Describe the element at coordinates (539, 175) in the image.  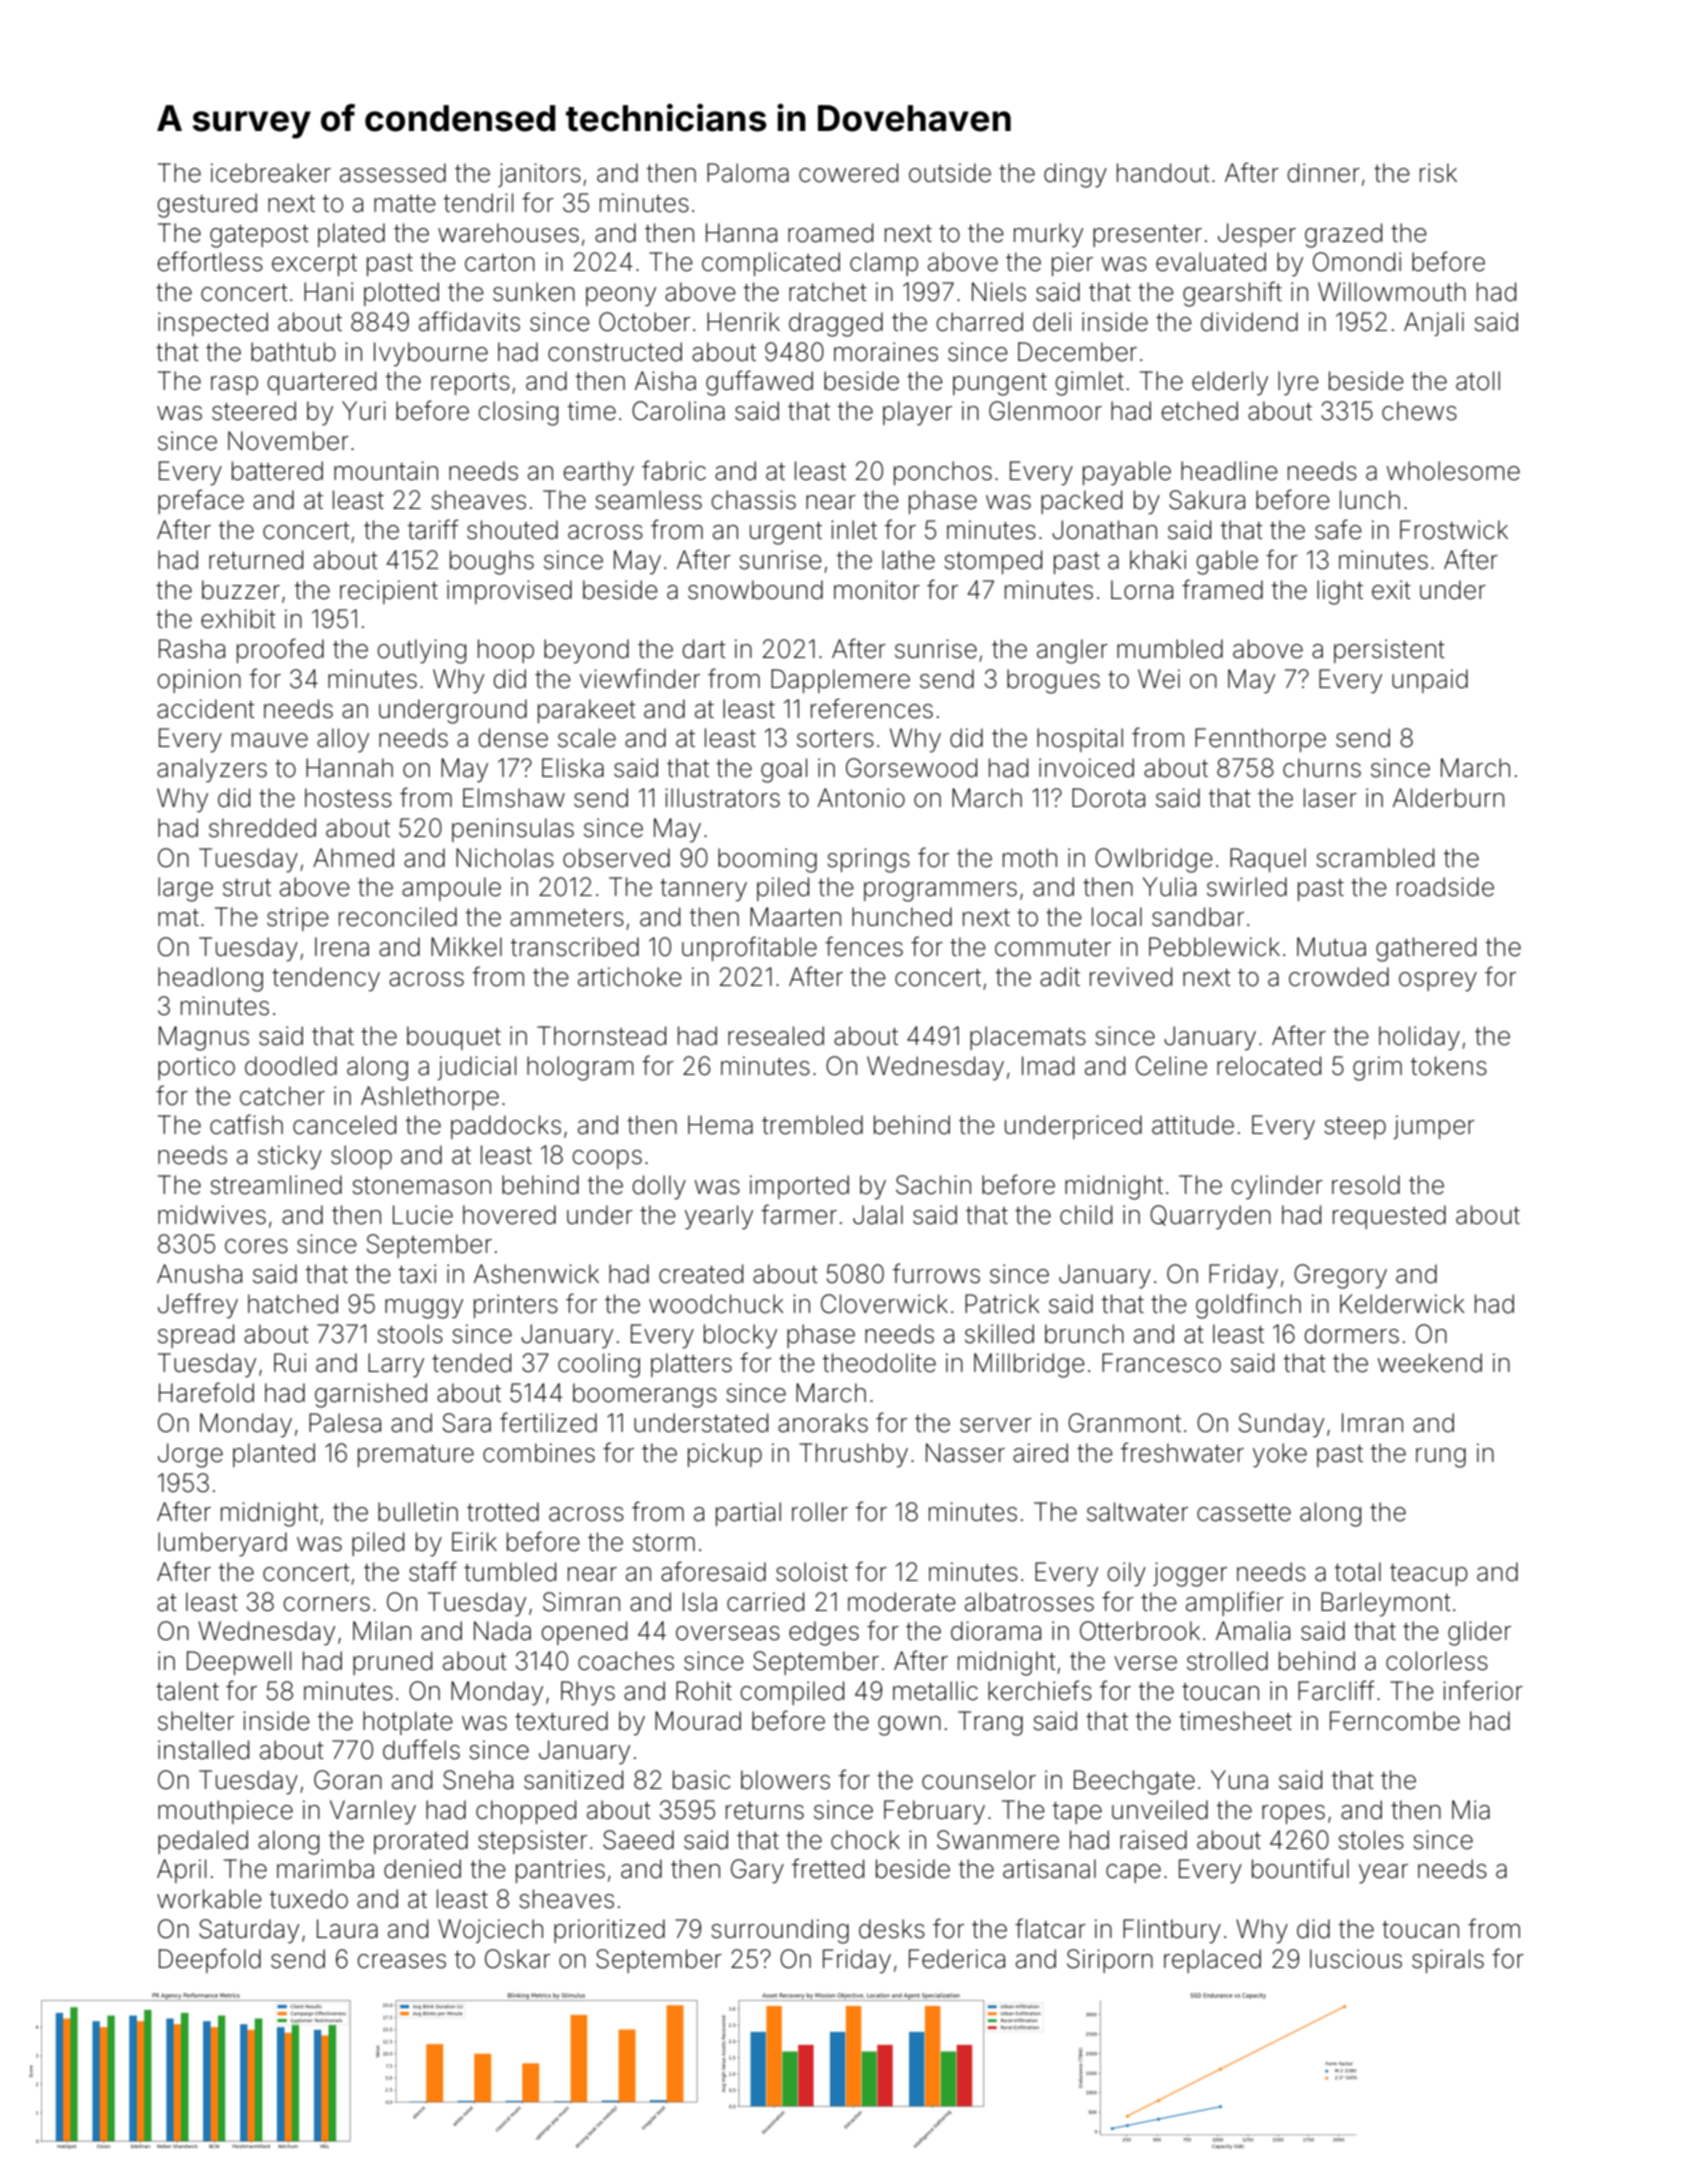
I see `janitors` at that location.
